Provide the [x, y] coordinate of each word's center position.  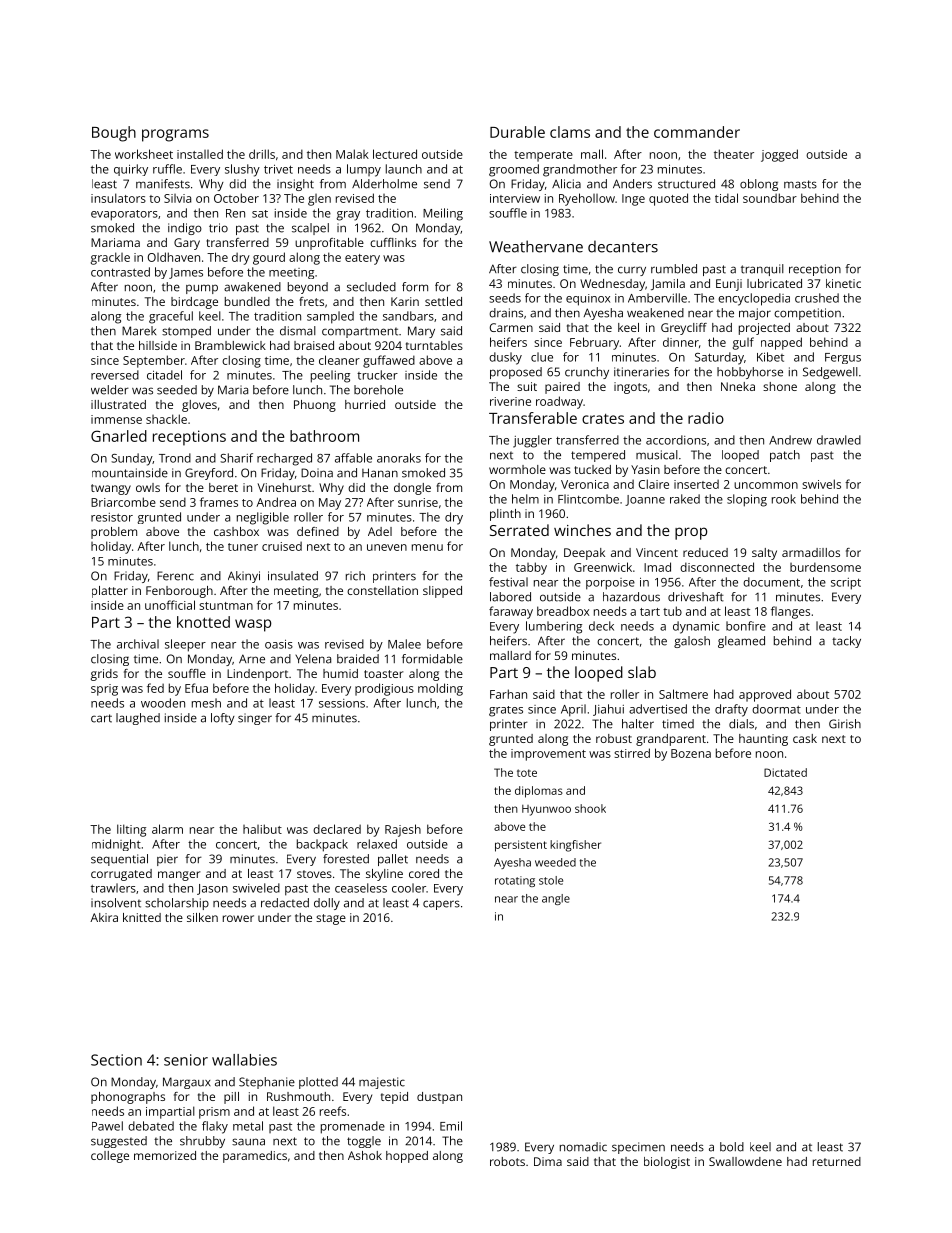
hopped [407, 1157]
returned [837, 1161]
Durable [517, 132]
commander [697, 132]
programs [175, 135]
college [110, 1157]
